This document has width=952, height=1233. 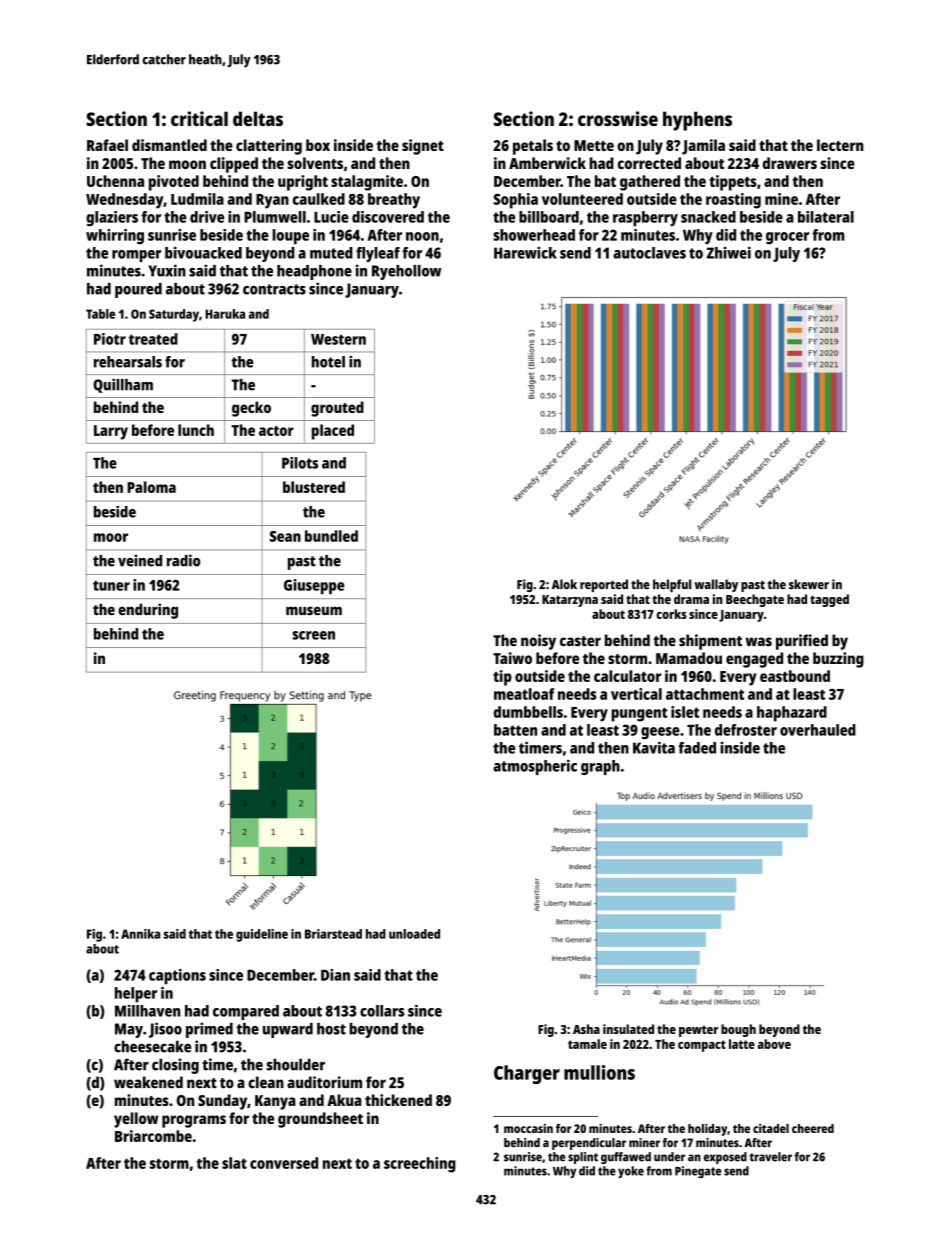 I want to click on Pilots, so click(x=300, y=463).
